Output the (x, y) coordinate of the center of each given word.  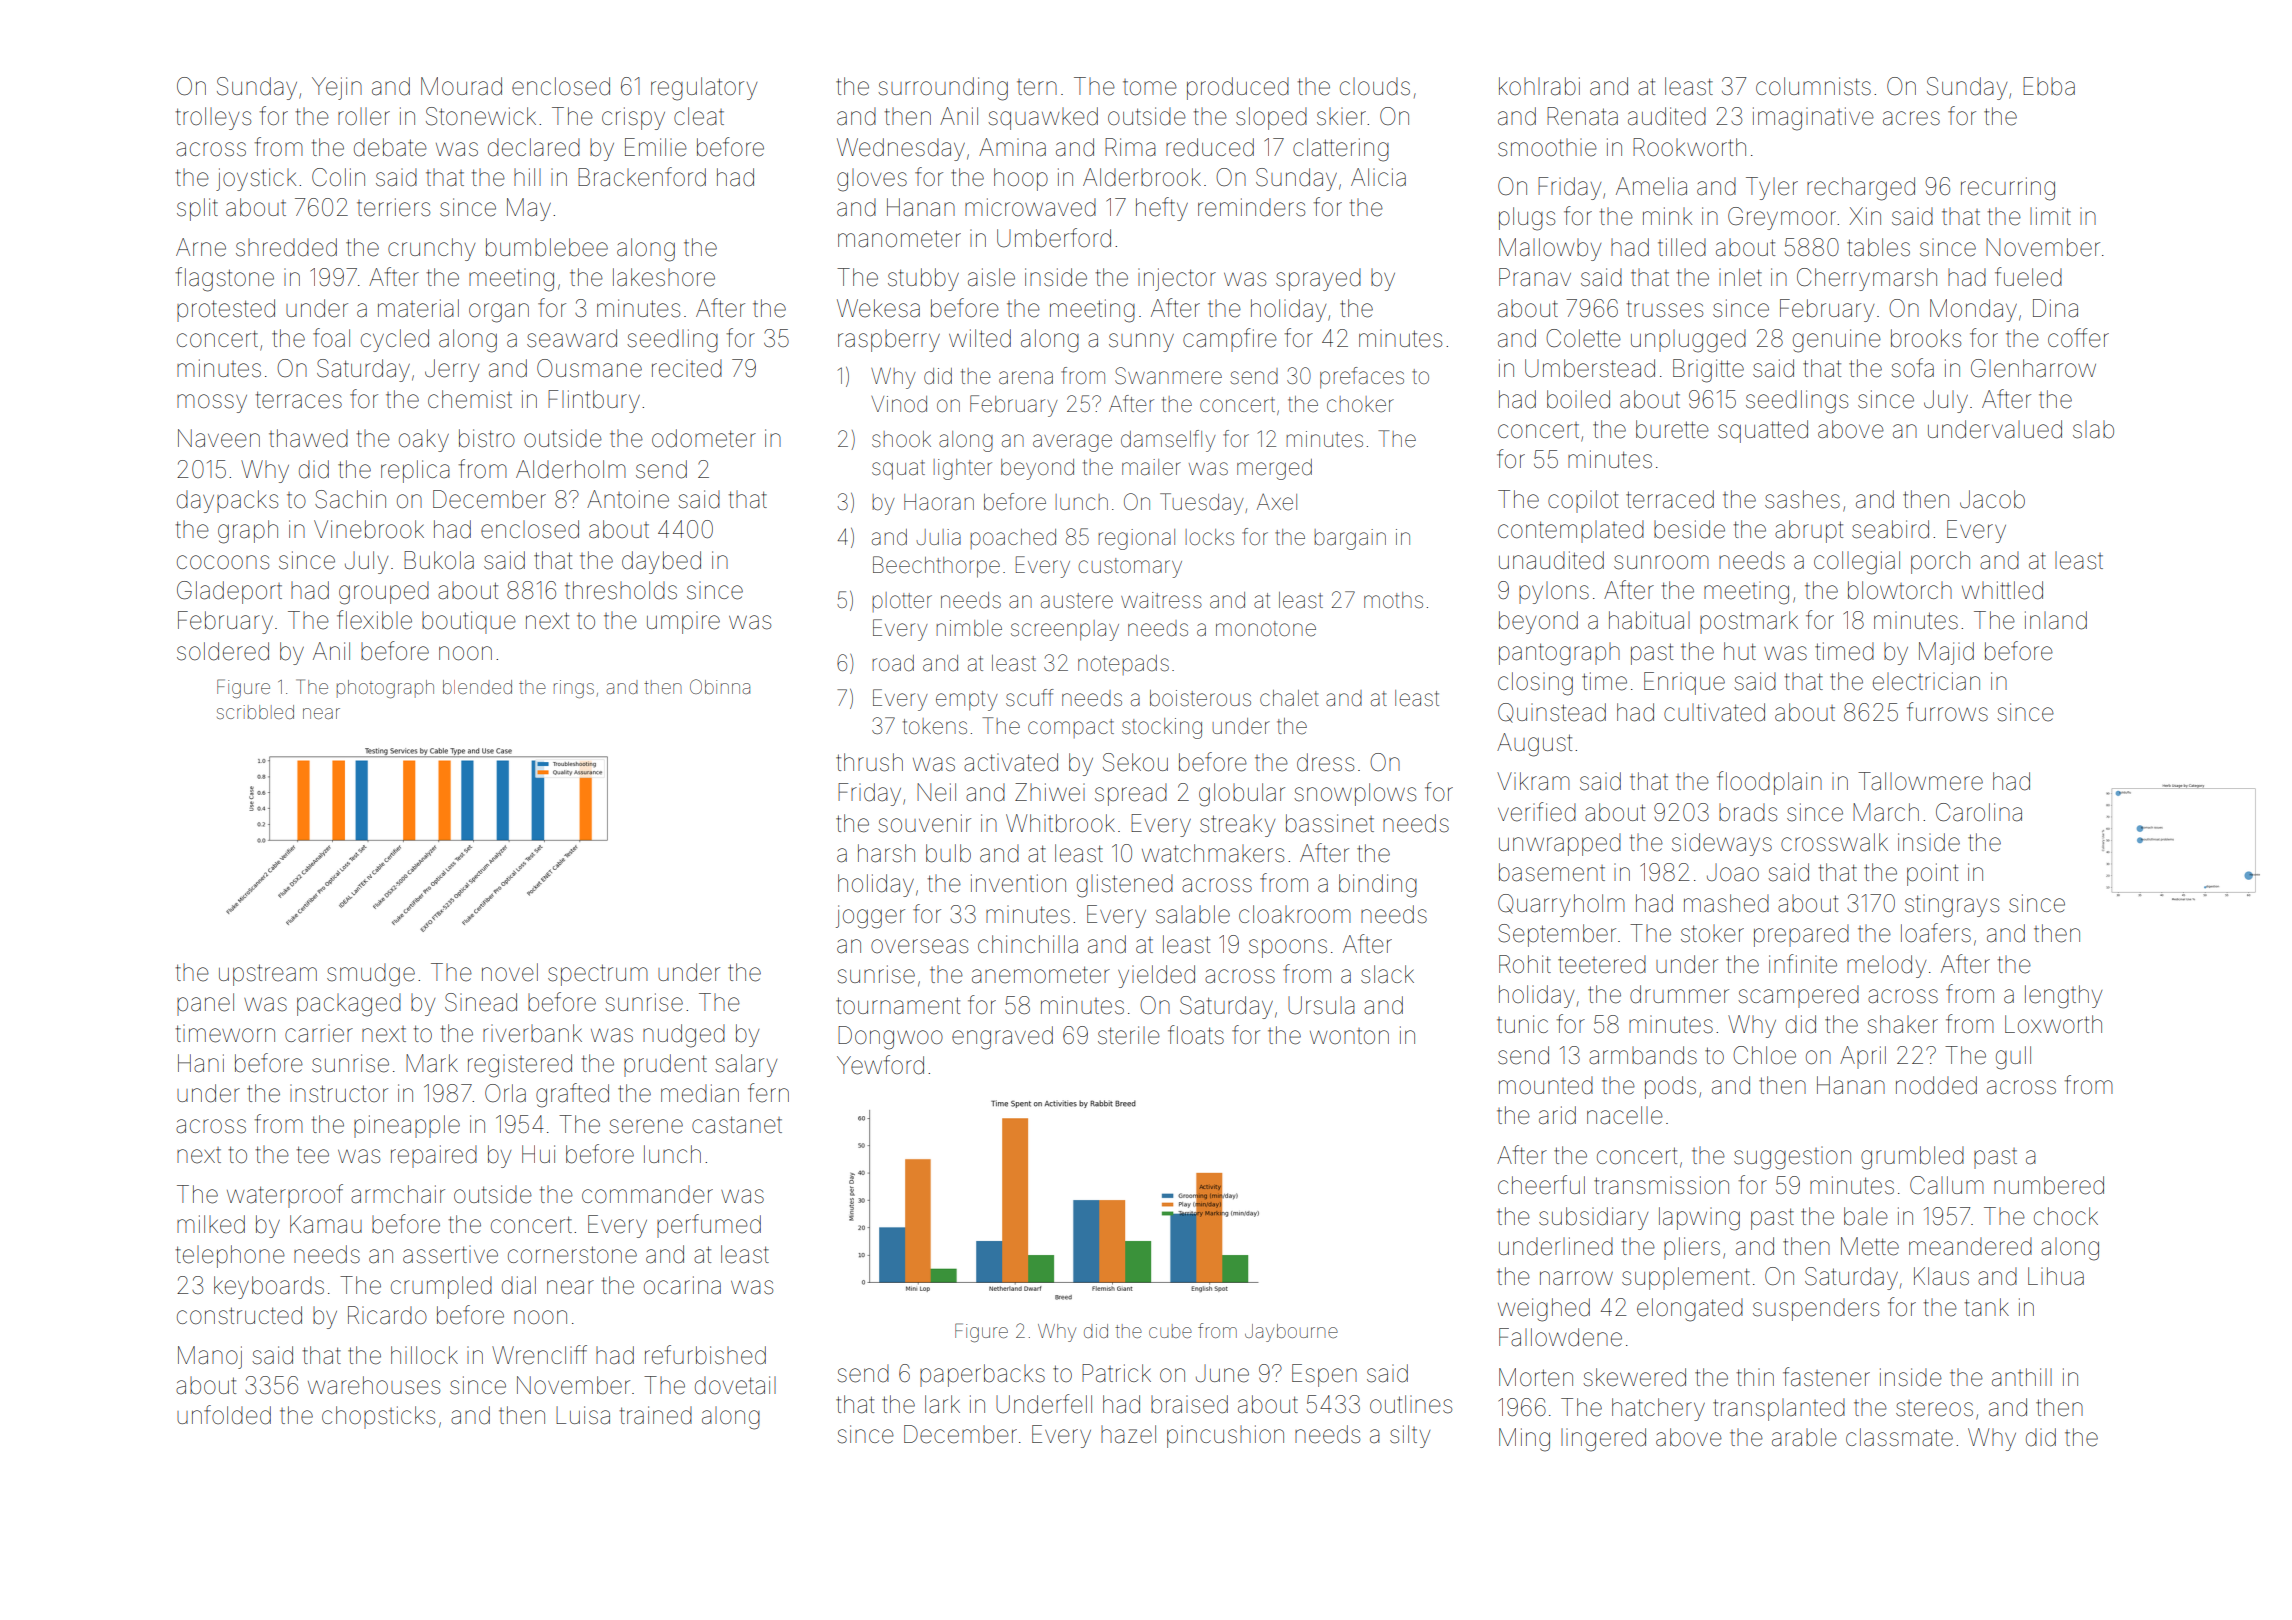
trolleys (213, 118)
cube (1170, 1331)
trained (656, 1415)
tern (1037, 87)
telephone (230, 1256)
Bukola (439, 560)
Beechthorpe (936, 567)
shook (901, 439)
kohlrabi (1539, 86)
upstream (268, 975)
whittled (2002, 590)
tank (1987, 1307)
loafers (1936, 933)
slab (2093, 429)
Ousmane (589, 368)
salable (1193, 914)
